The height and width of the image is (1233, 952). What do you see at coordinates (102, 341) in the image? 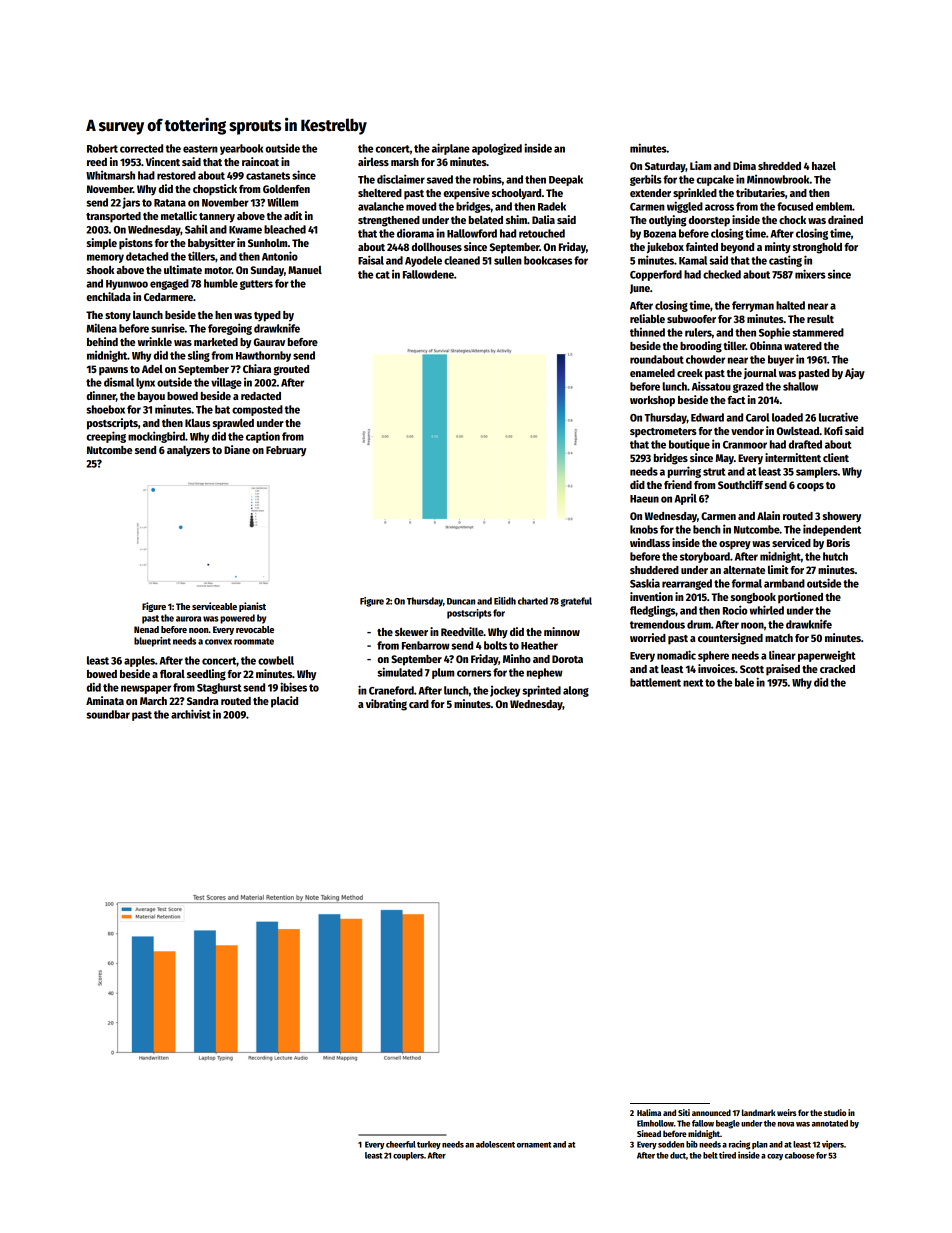
I see `behind` at bounding box center [102, 341].
